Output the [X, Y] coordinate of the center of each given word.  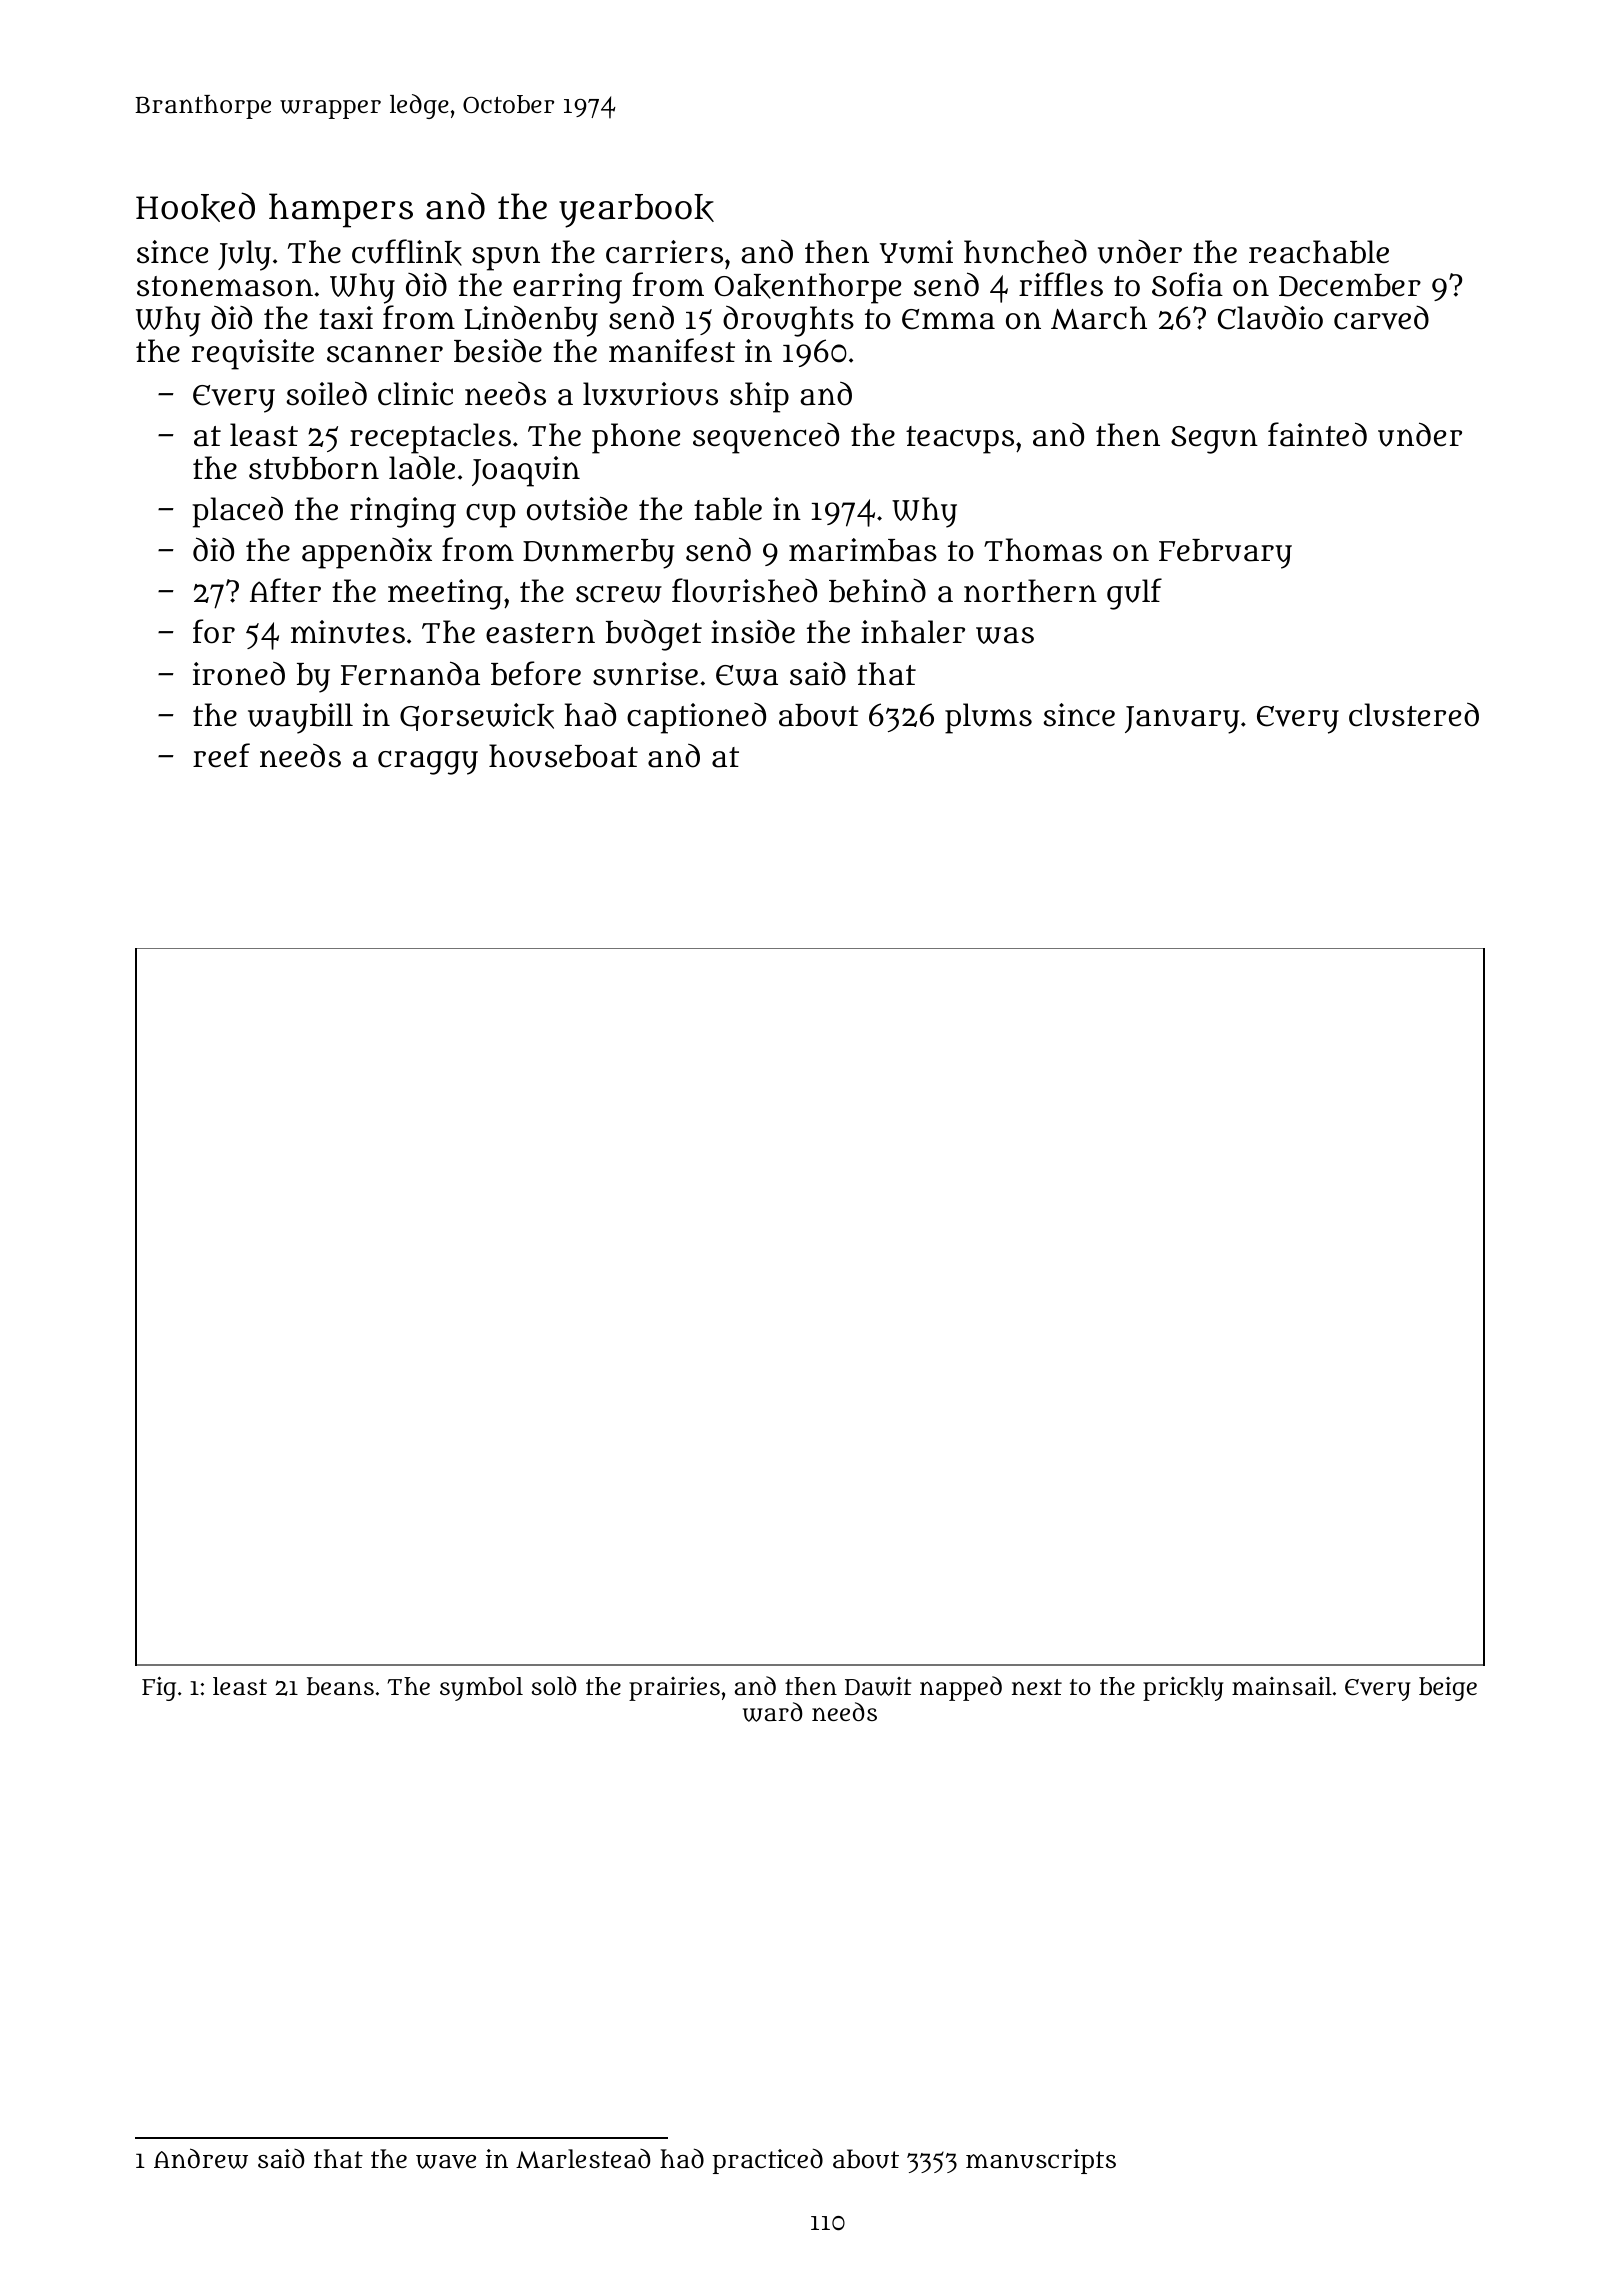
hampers [341, 210]
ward [773, 1712]
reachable [1319, 252]
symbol [481, 1689]
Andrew [201, 2158]
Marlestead [583, 2159]
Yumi [916, 252]
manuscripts [1041, 2161]
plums [988, 718]
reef [221, 755]
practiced [767, 2161]
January [1182, 720]
